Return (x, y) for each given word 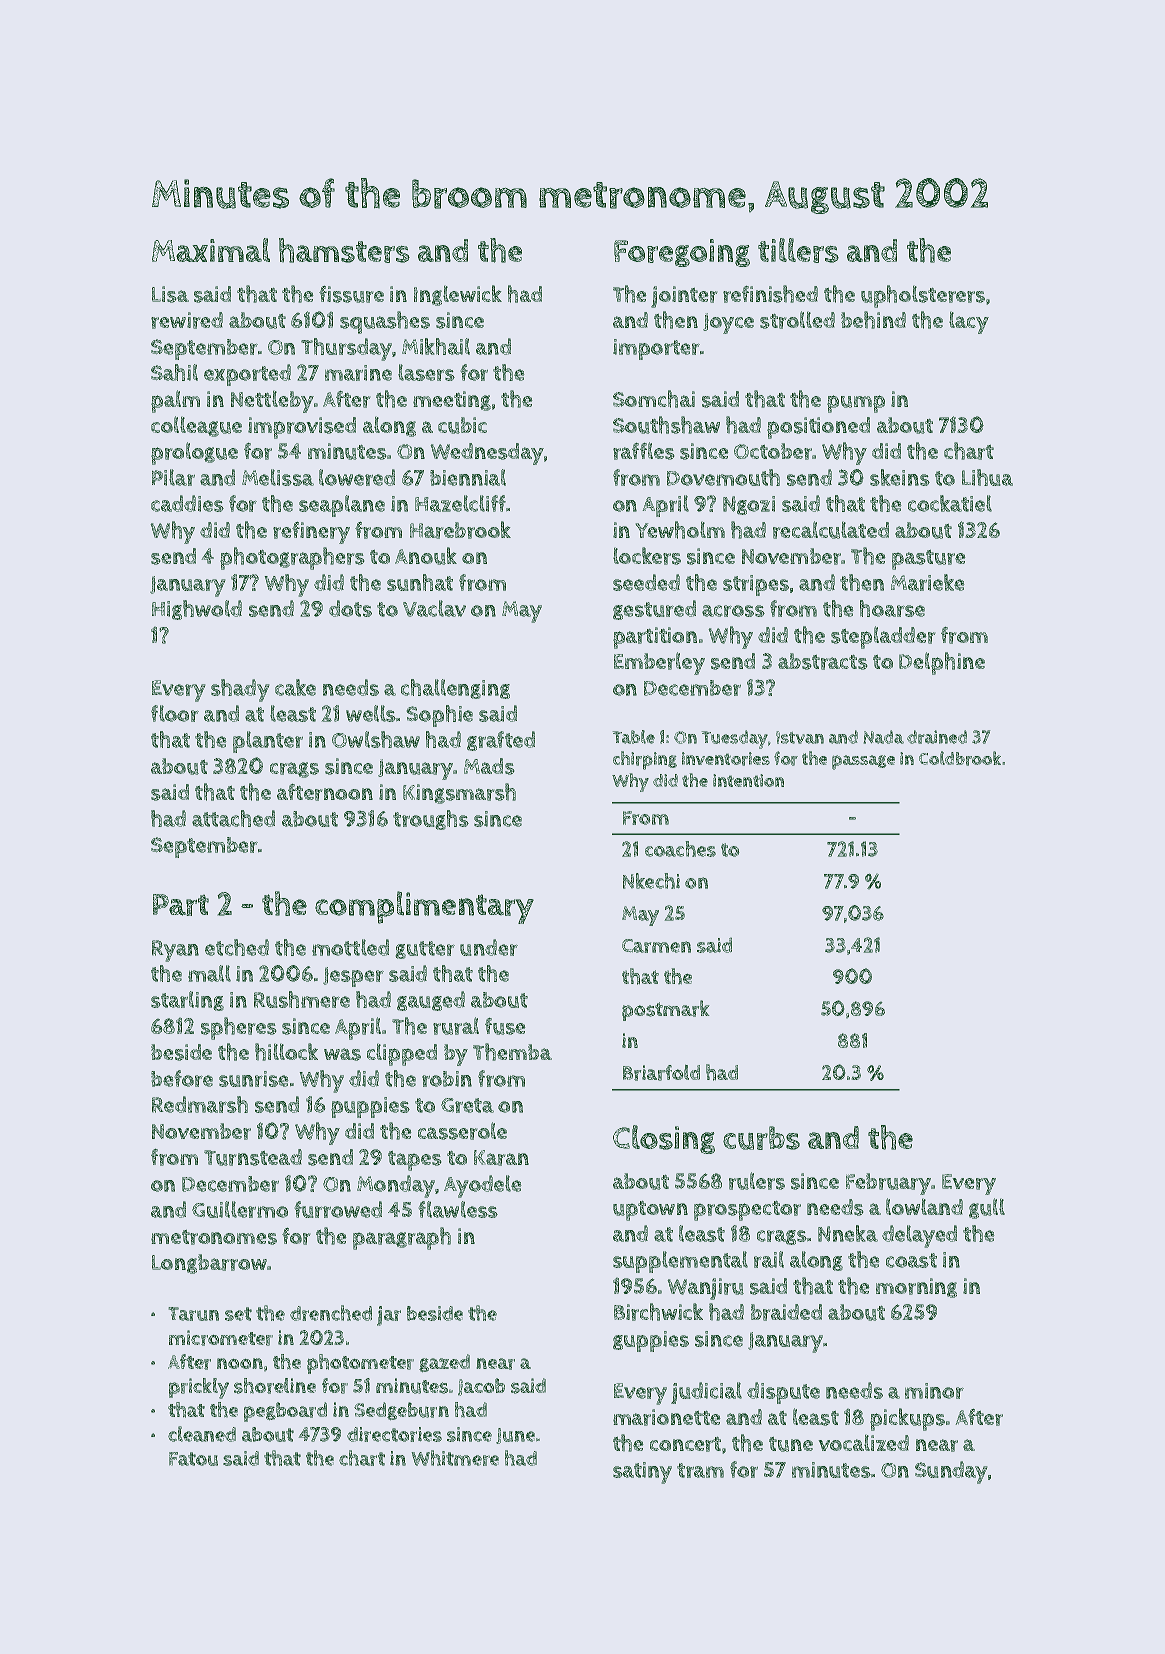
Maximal (211, 250)
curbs (761, 1138)
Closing (664, 1139)
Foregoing (682, 253)
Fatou (193, 1459)
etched (237, 947)
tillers (798, 250)
